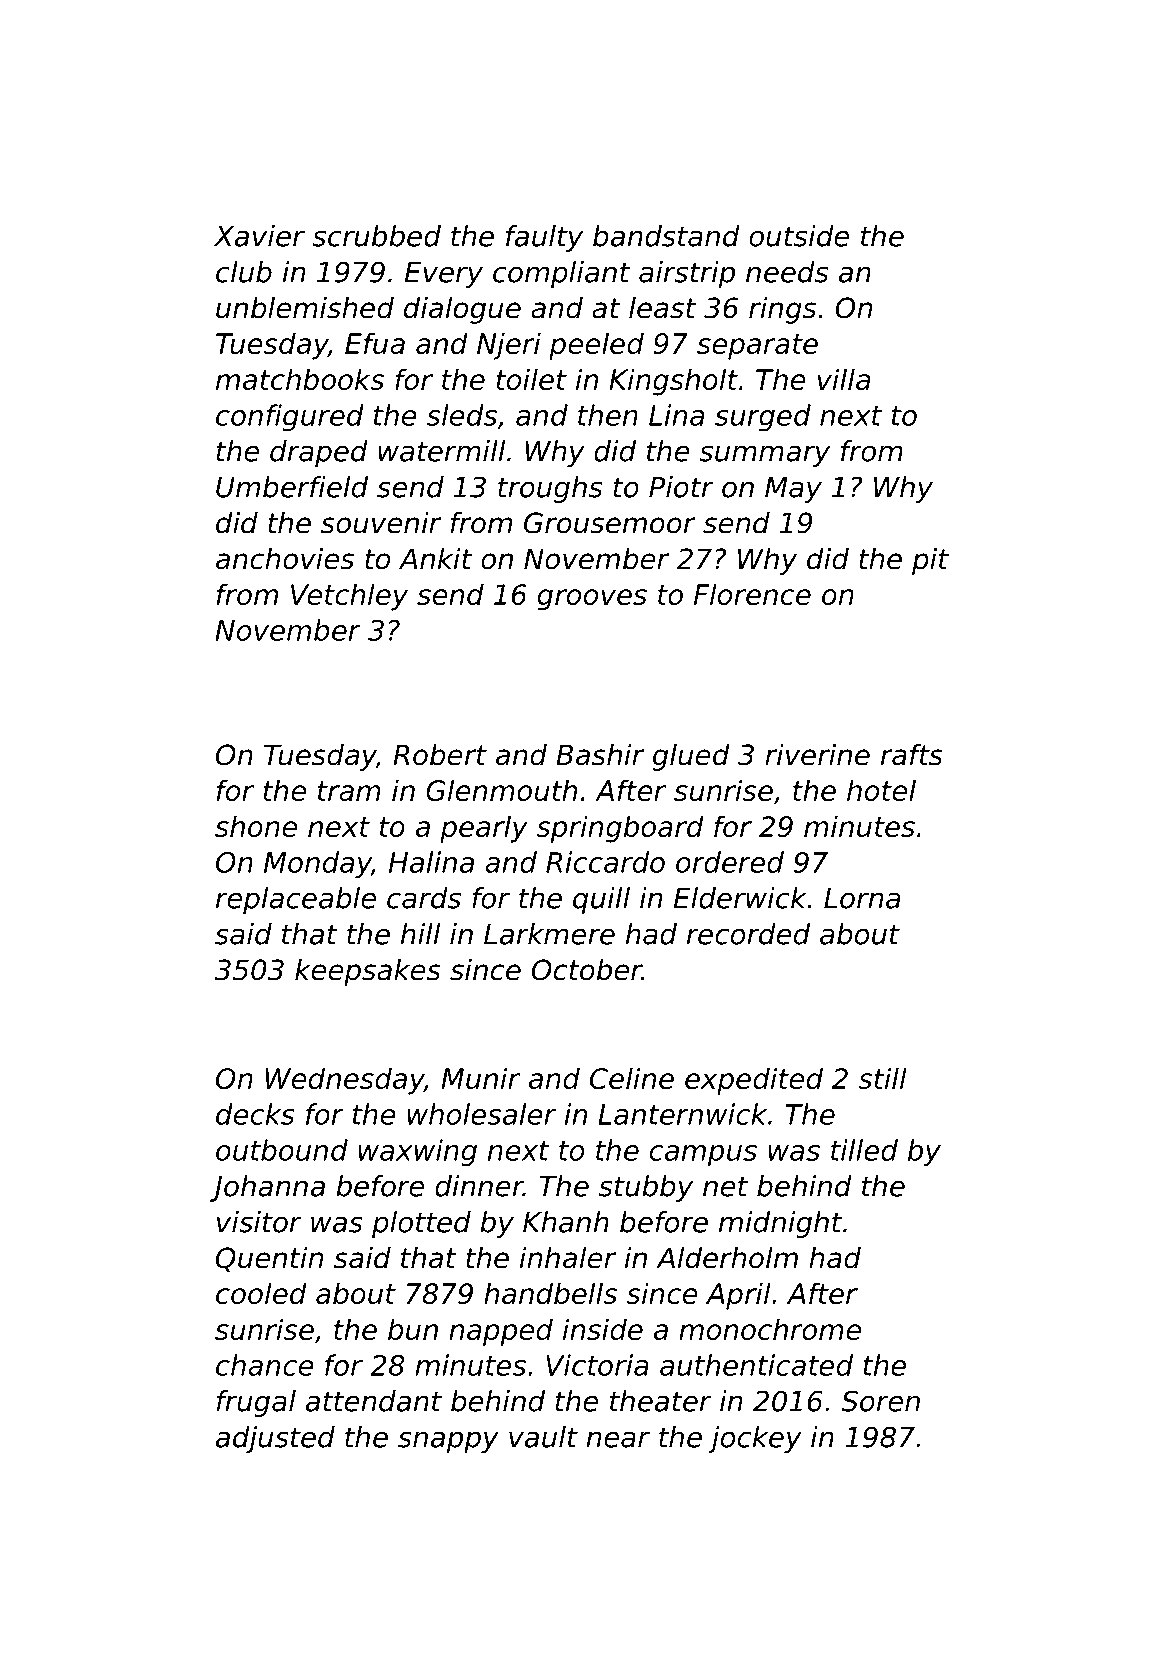 This screenshot has width=1165, height=1654. I want to click on Florence, so click(752, 594).
